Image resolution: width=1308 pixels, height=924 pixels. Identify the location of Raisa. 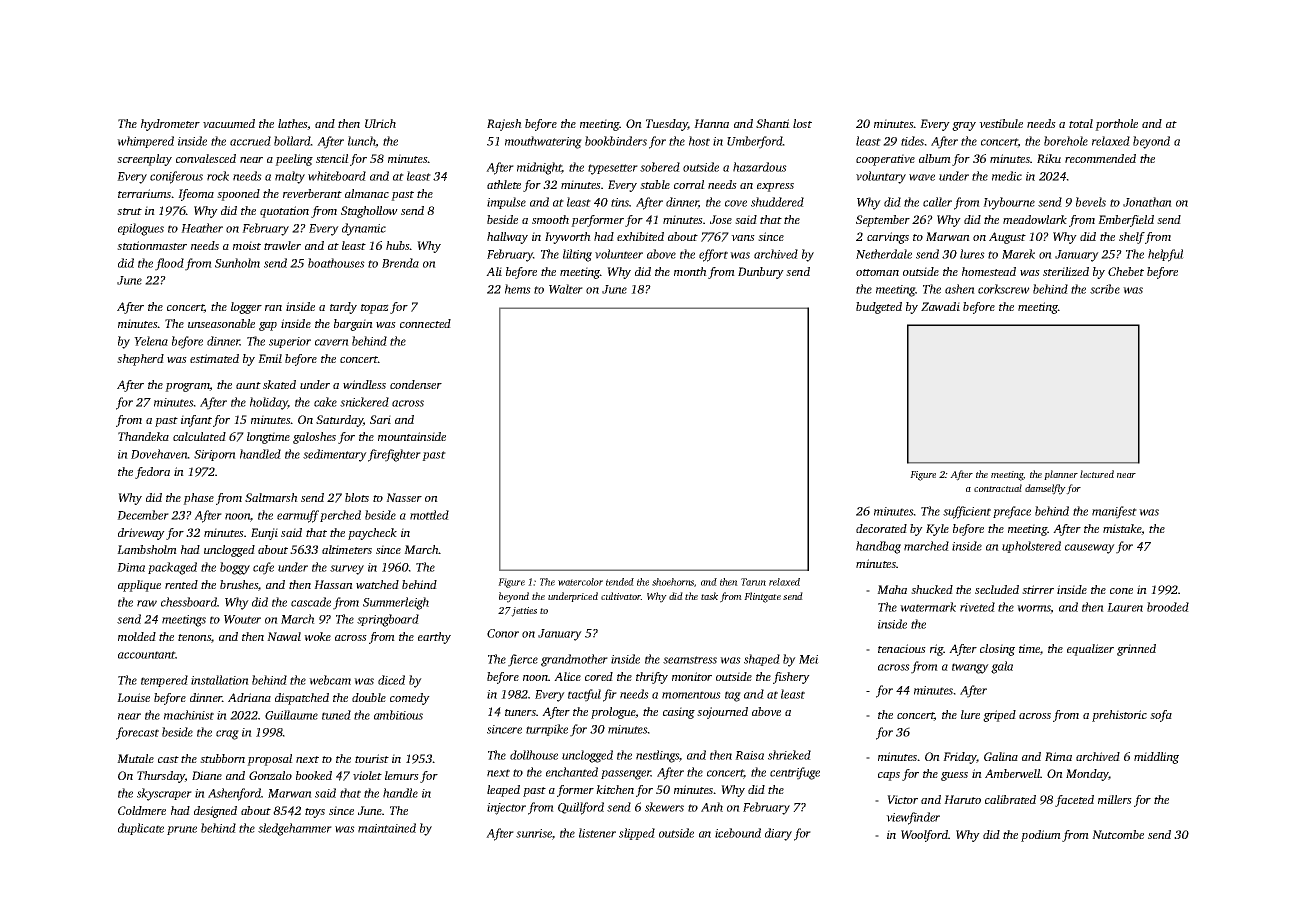
(749, 755).
